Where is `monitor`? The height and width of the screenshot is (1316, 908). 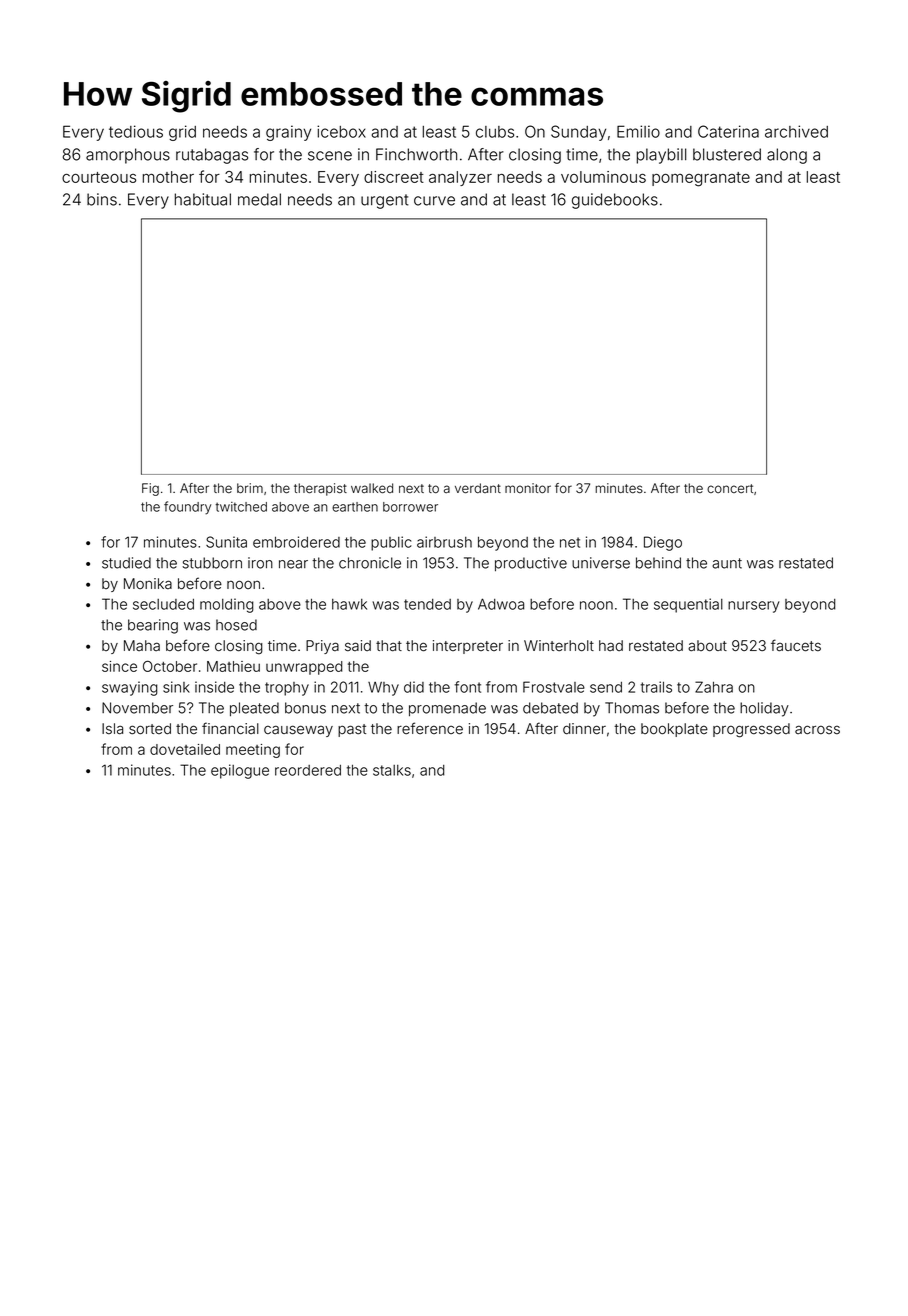
monitor is located at coordinates (528, 488).
